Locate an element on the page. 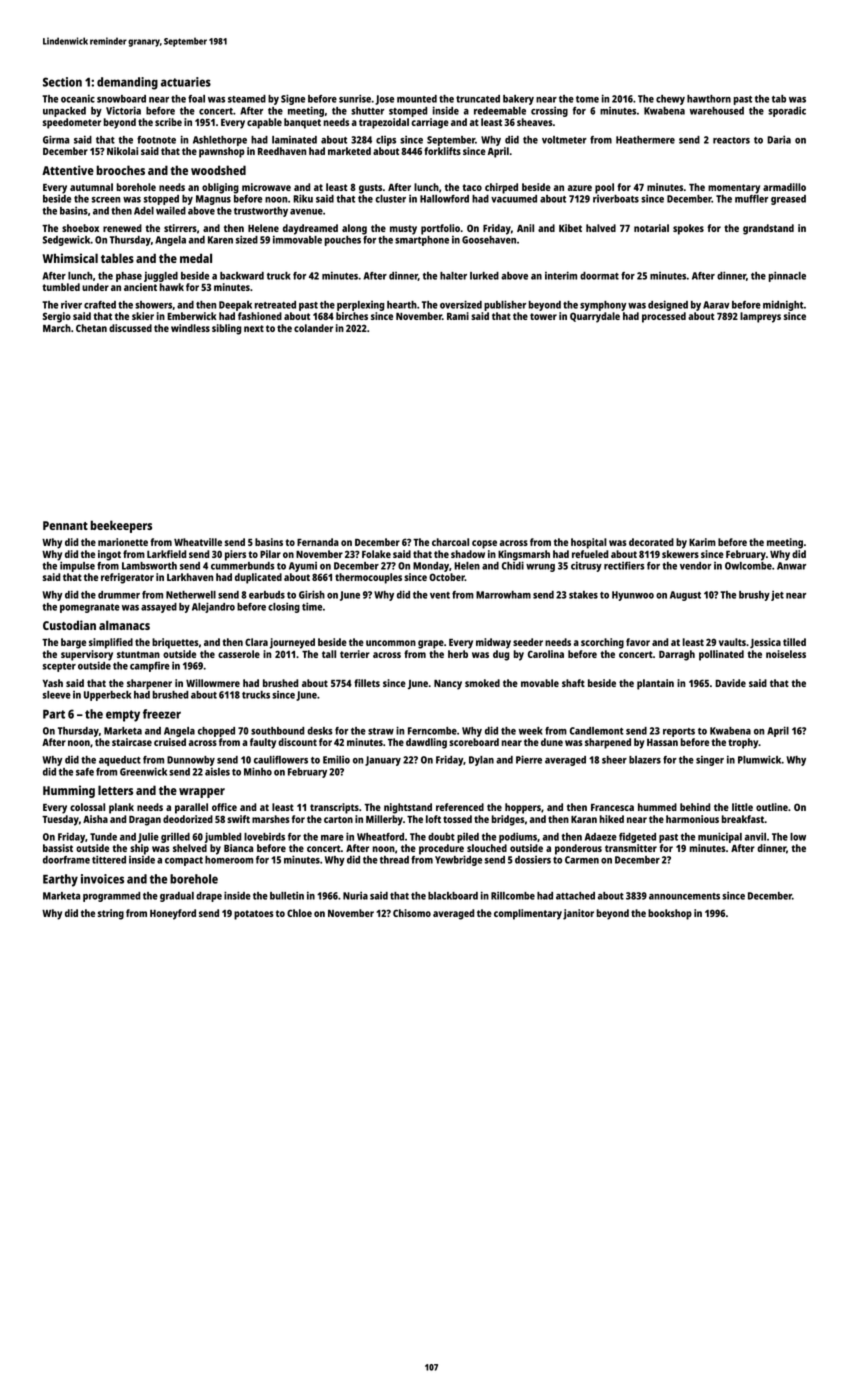  lampreys is located at coordinates (760, 317).
